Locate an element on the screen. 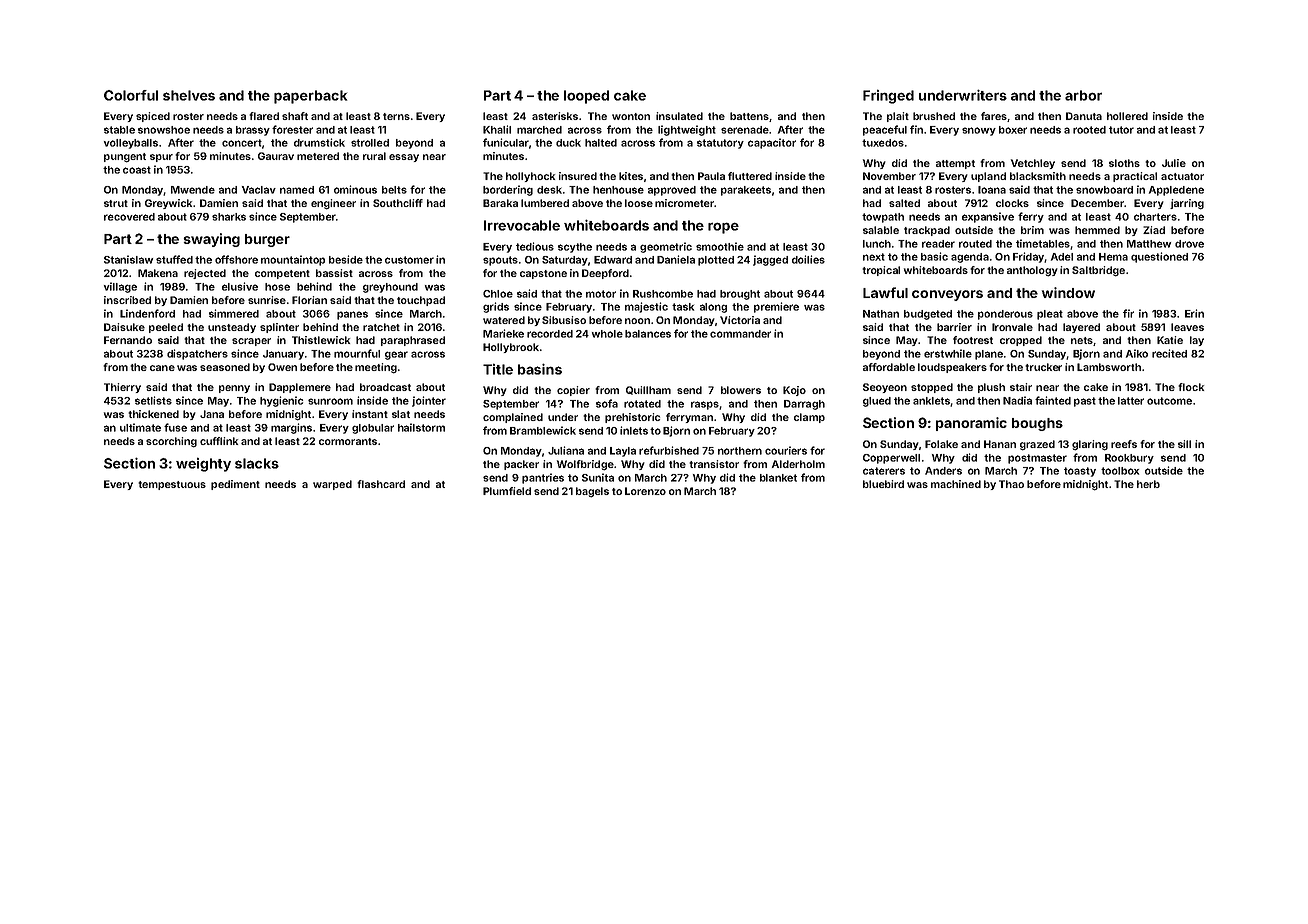 Image resolution: width=1308 pixels, height=924 pixels. affordable is located at coordinates (889, 367).
